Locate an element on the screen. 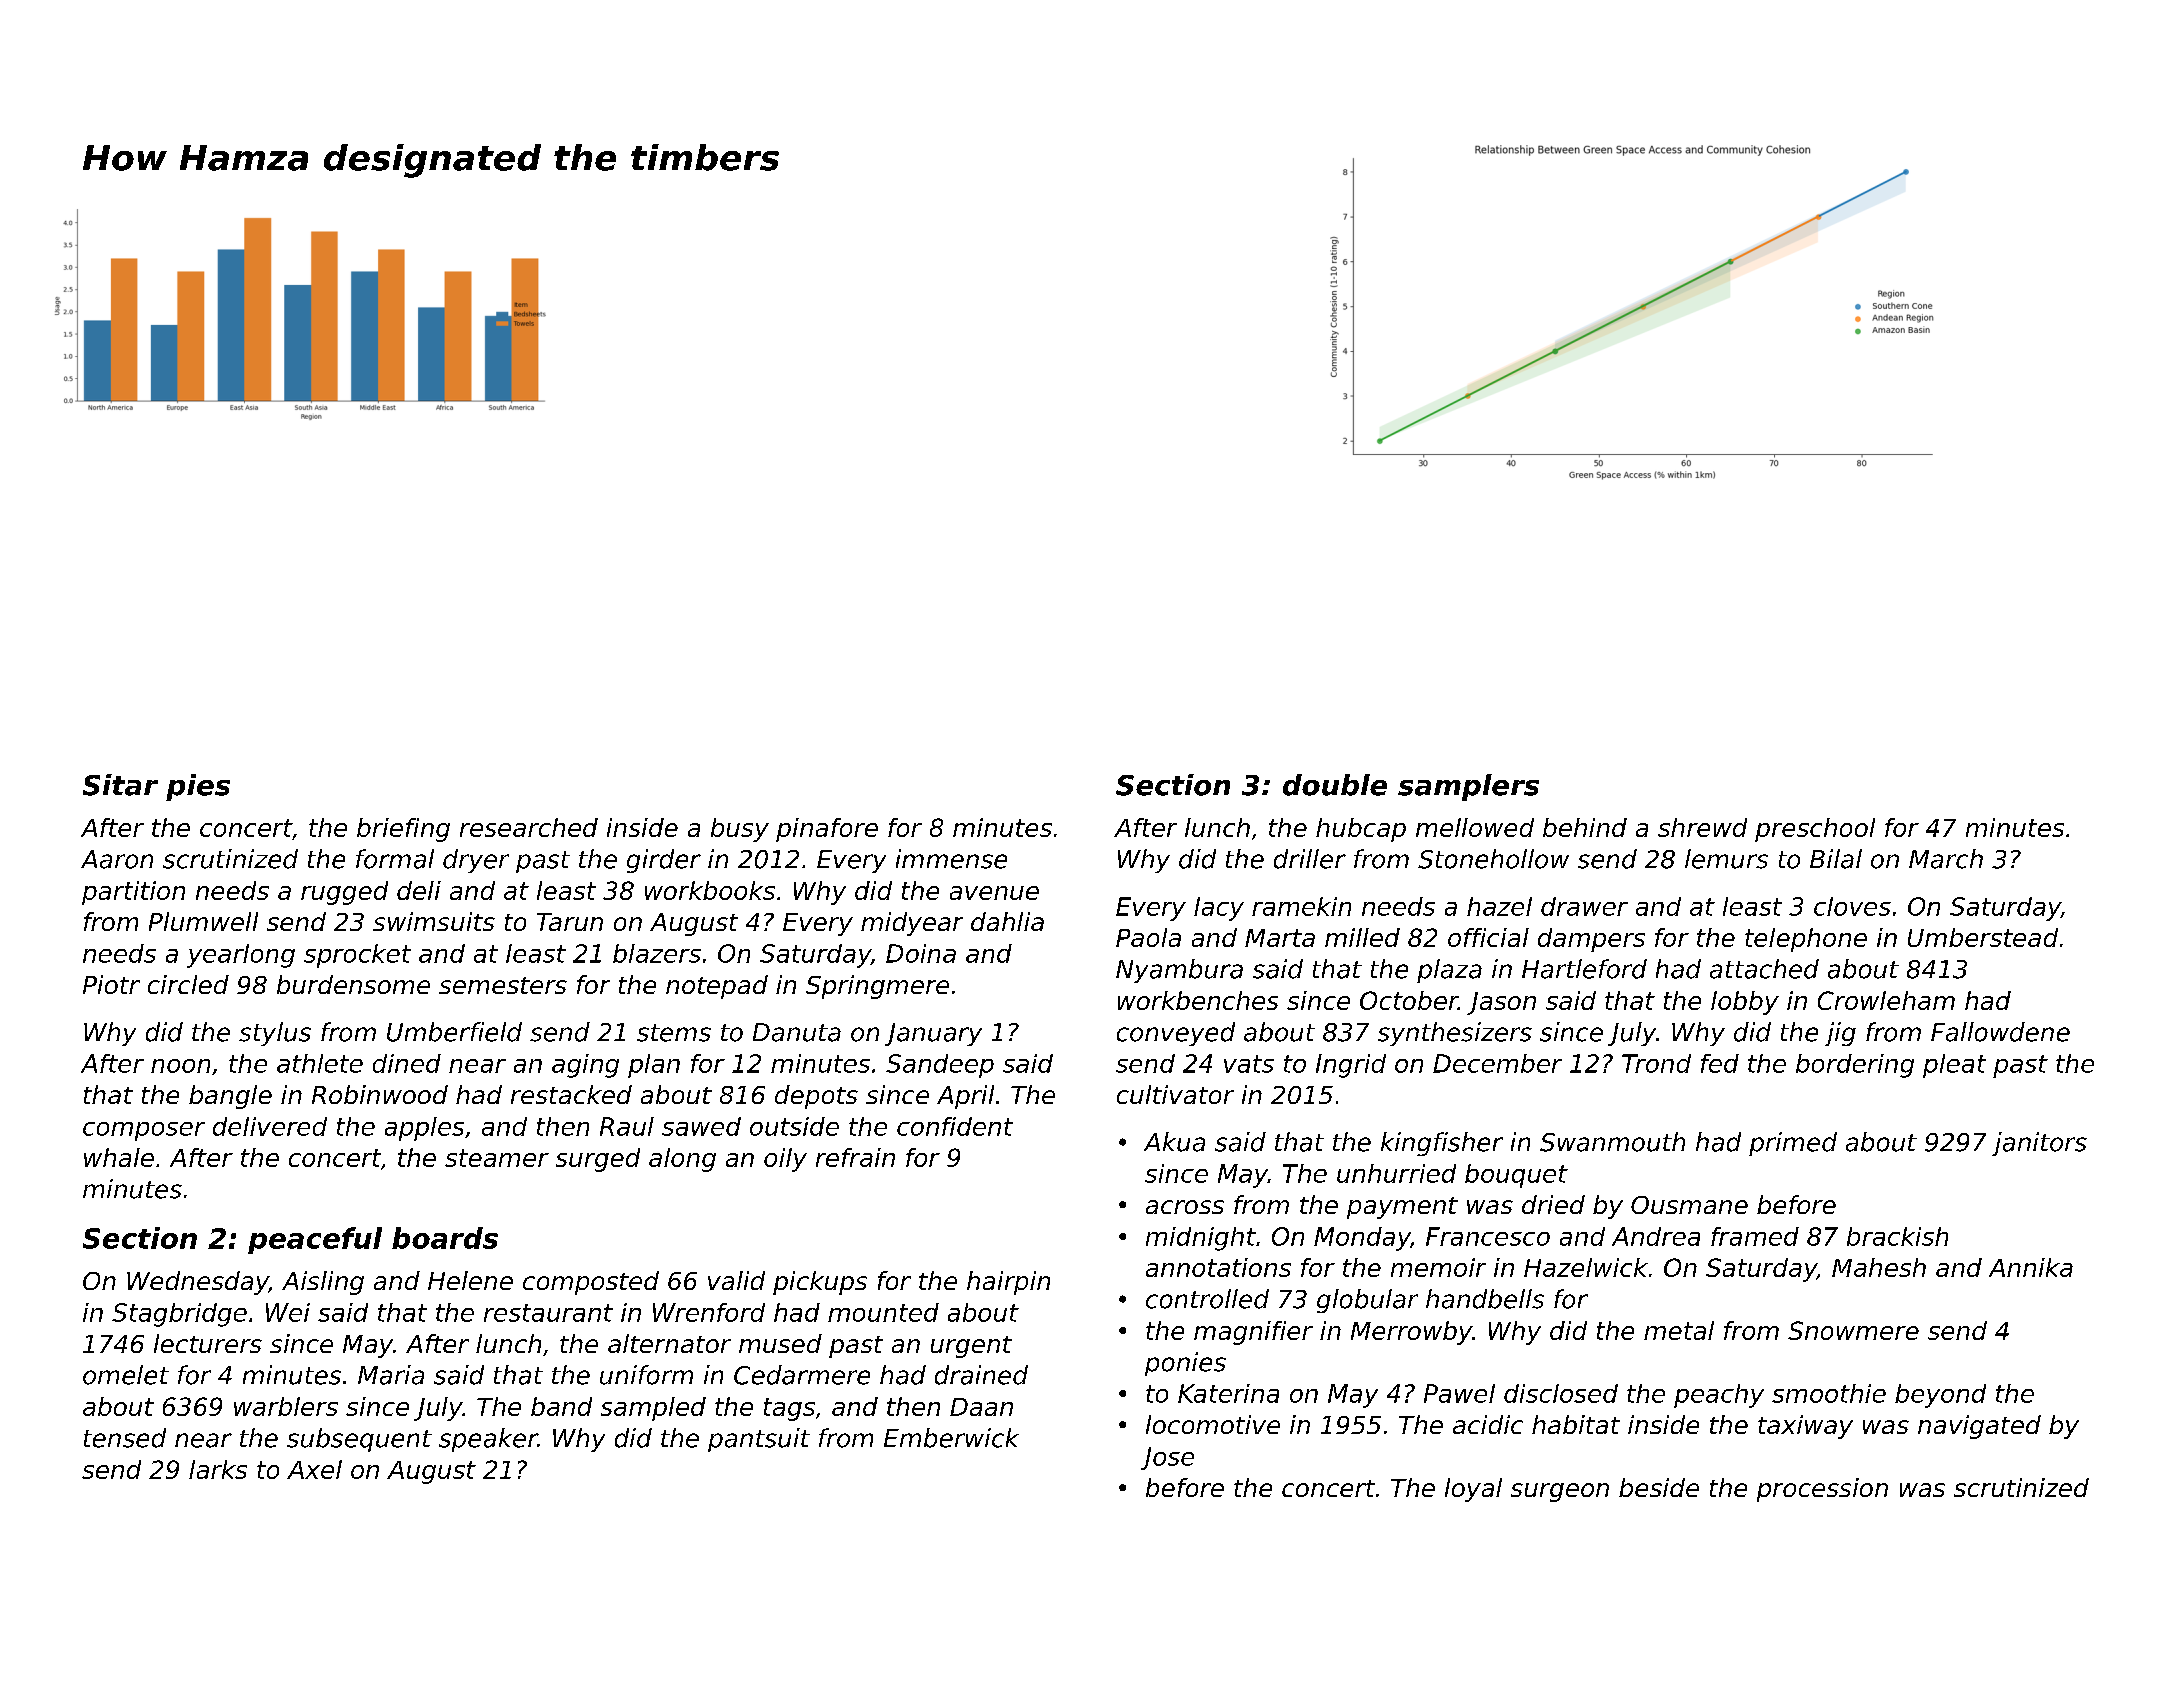 This screenshot has width=2178, height=1683. preschool is located at coordinates (1815, 830).
